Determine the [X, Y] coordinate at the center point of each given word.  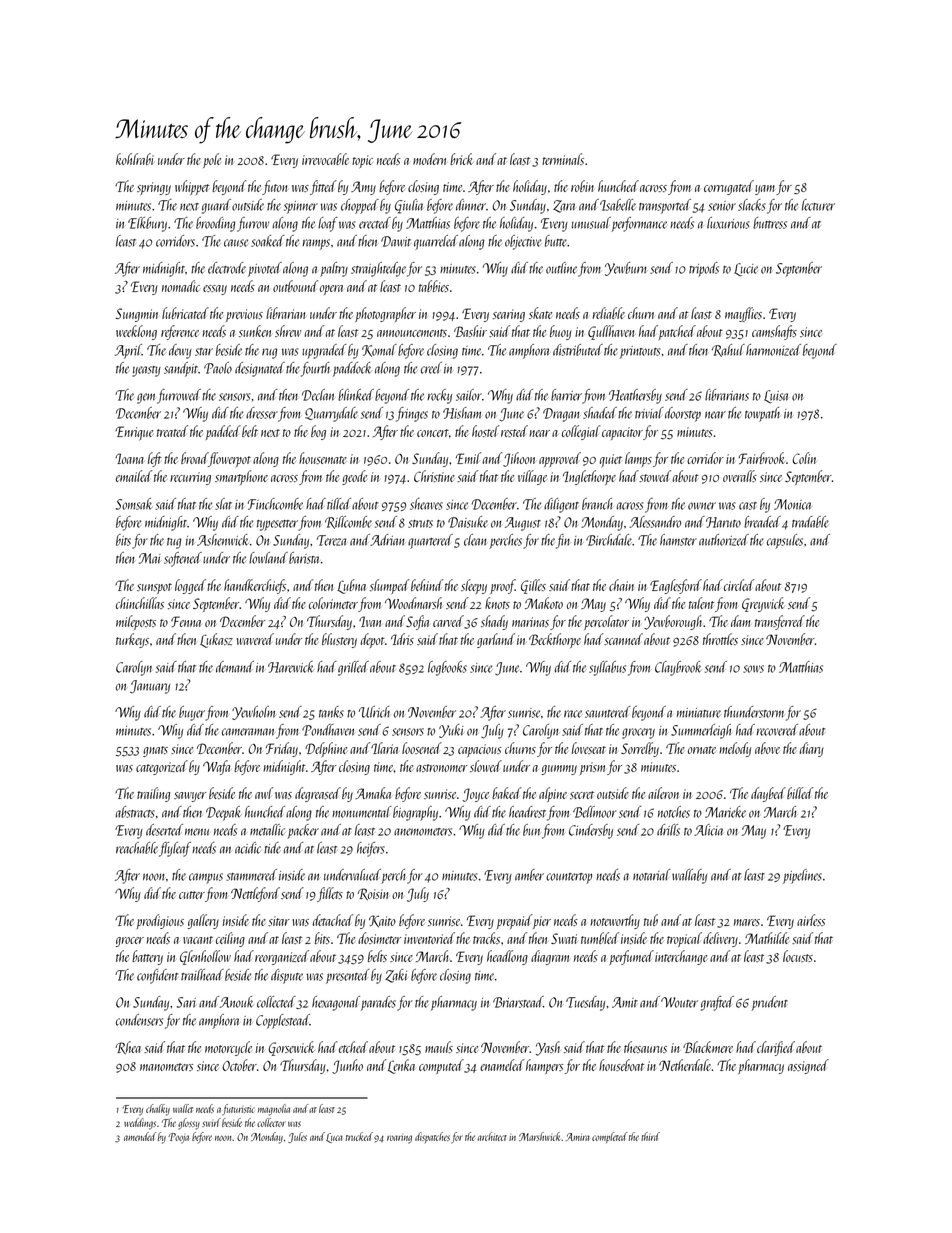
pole [212, 160]
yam [765, 190]
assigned [808, 1066]
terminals [563, 159]
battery [147, 957]
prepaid [515, 921]
